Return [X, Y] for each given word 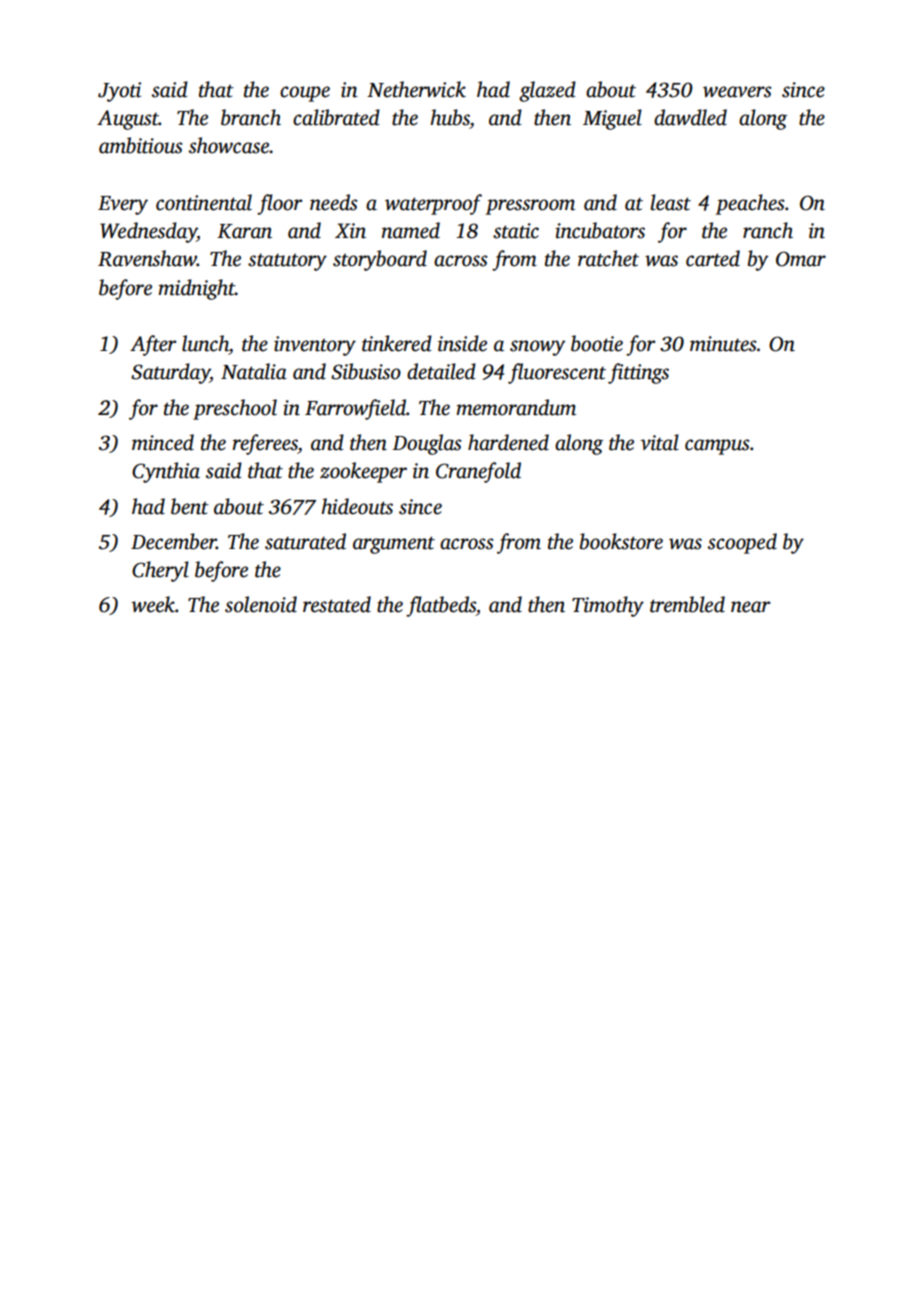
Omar [801, 259]
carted [713, 258]
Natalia [254, 371]
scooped [742, 543]
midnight [196, 289]
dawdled [690, 117]
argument [394, 545]
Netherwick [416, 89]
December [173, 541]
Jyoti [119, 92]
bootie [597, 343]
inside [462, 343]
